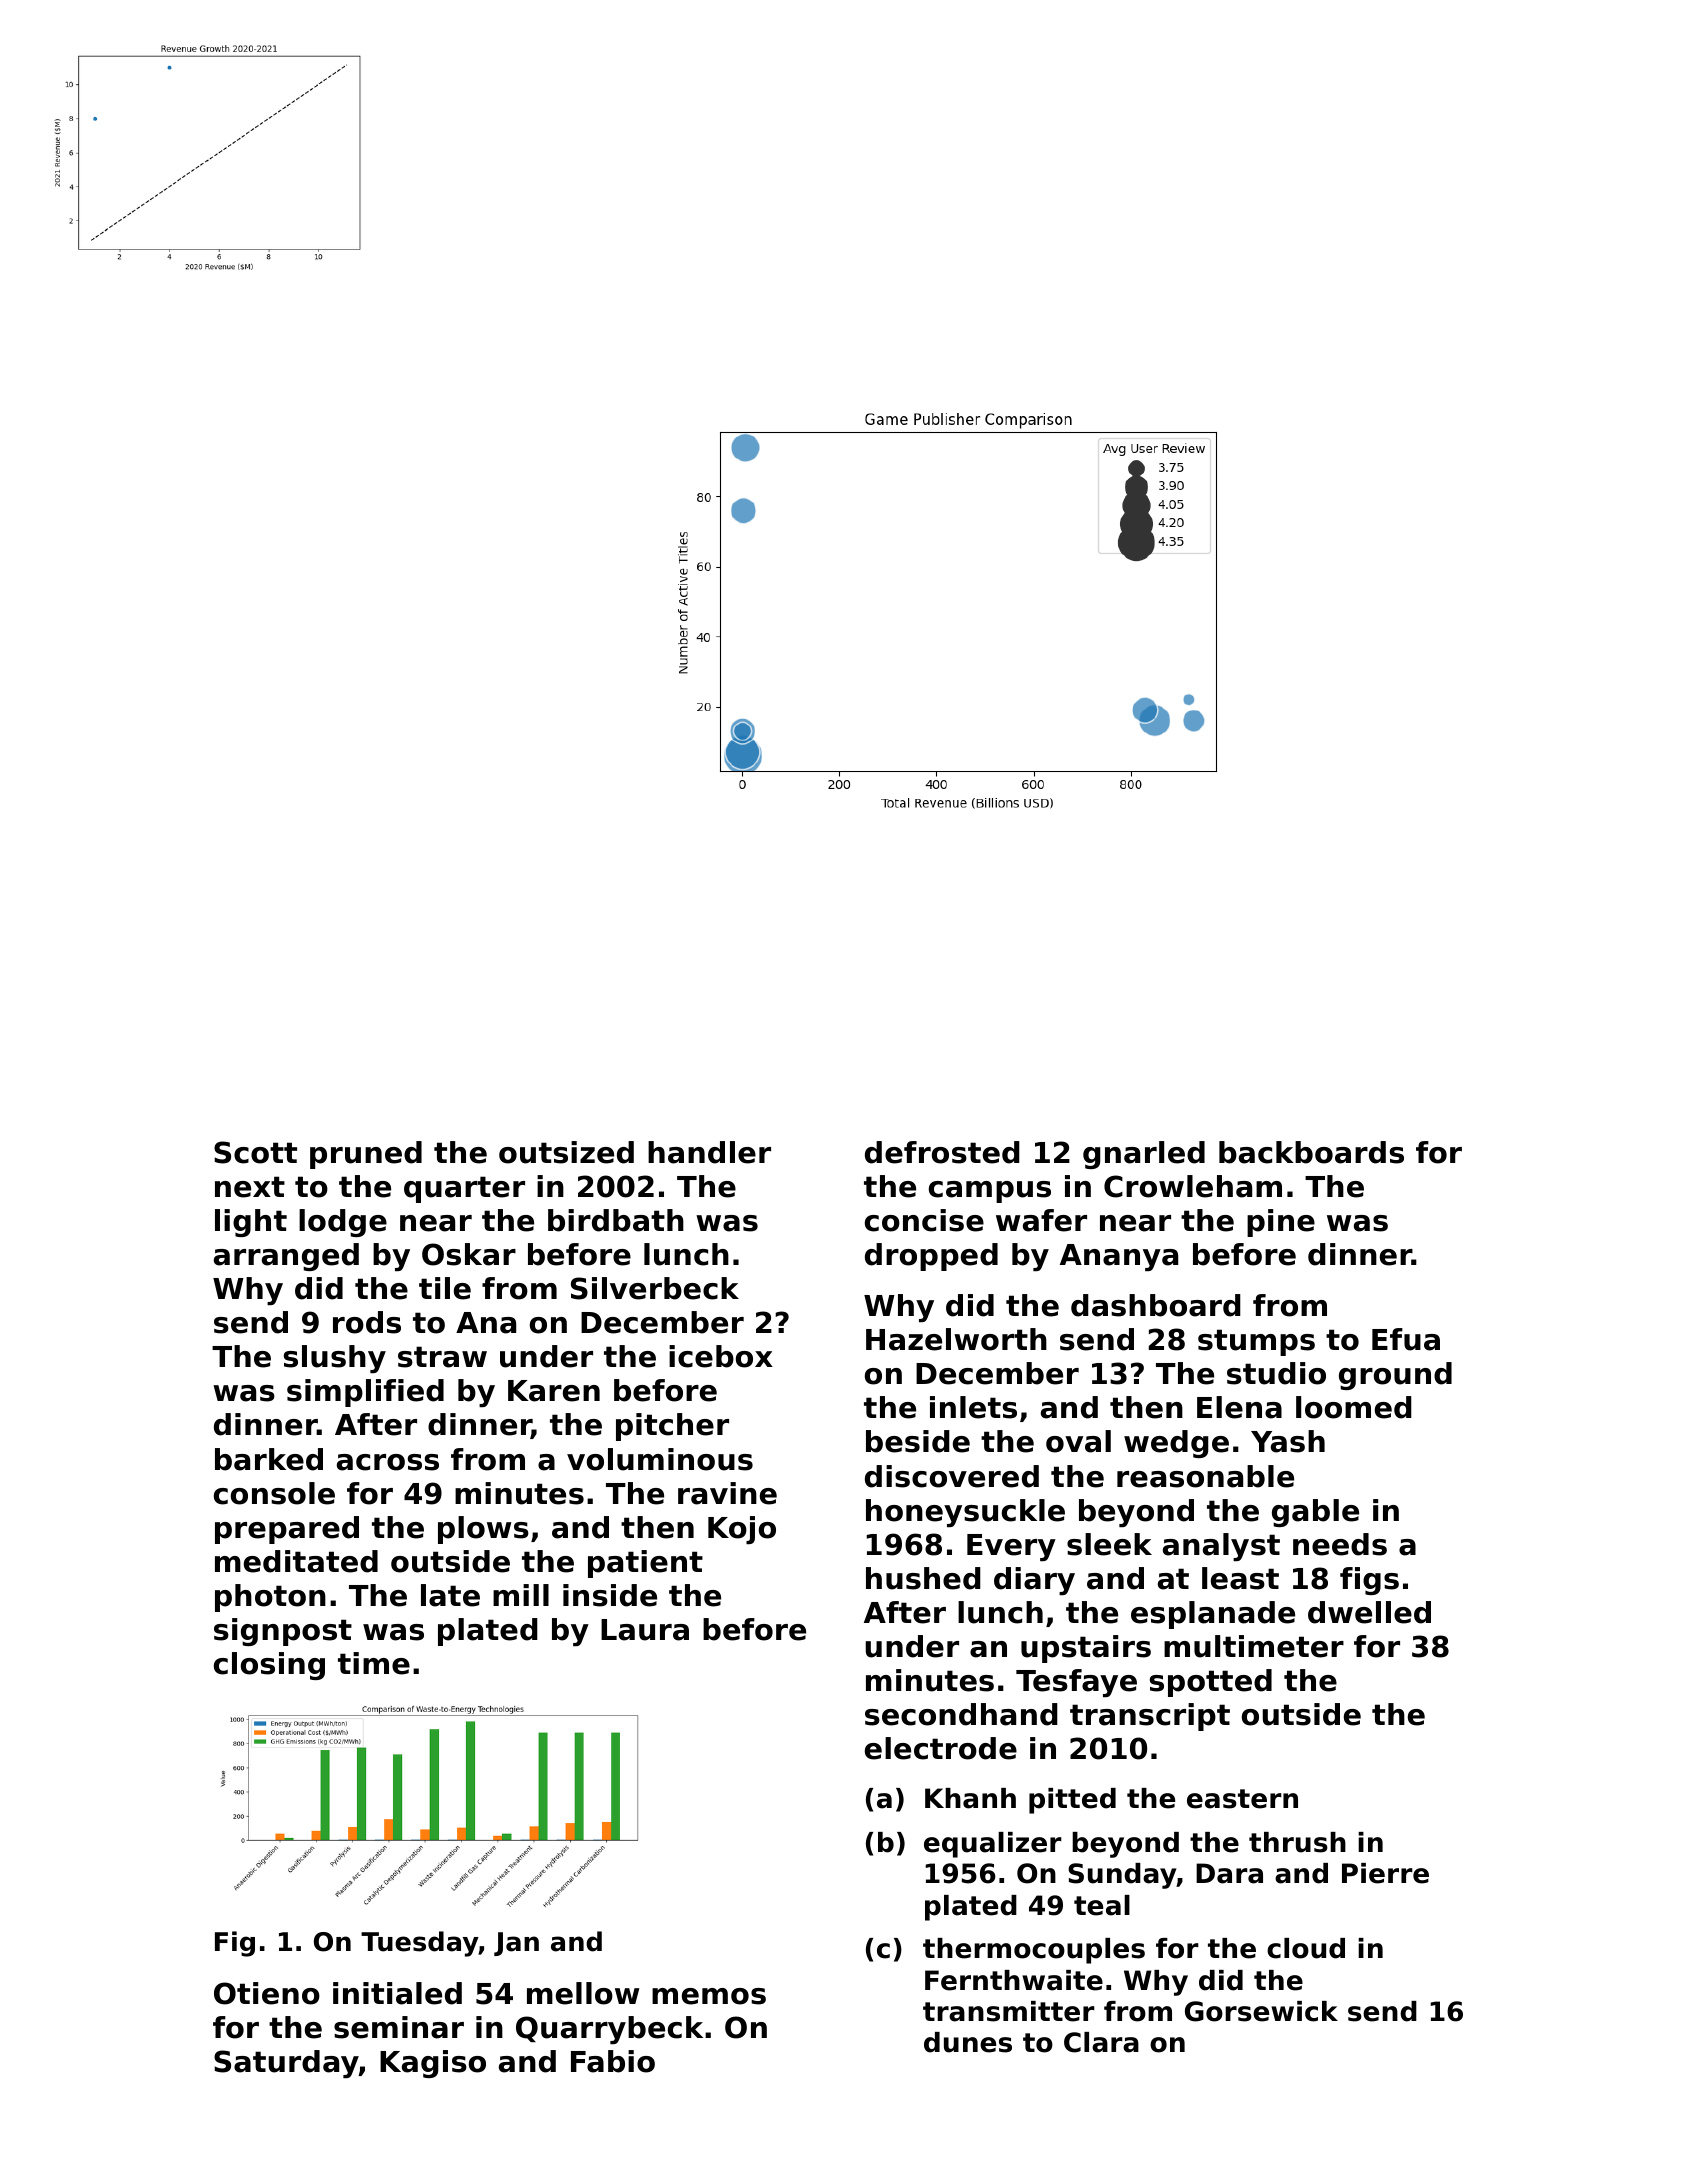 The image size is (1683, 2178). What do you see at coordinates (283, 1632) in the image?
I see `signpost` at bounding box center [283, 1632].
